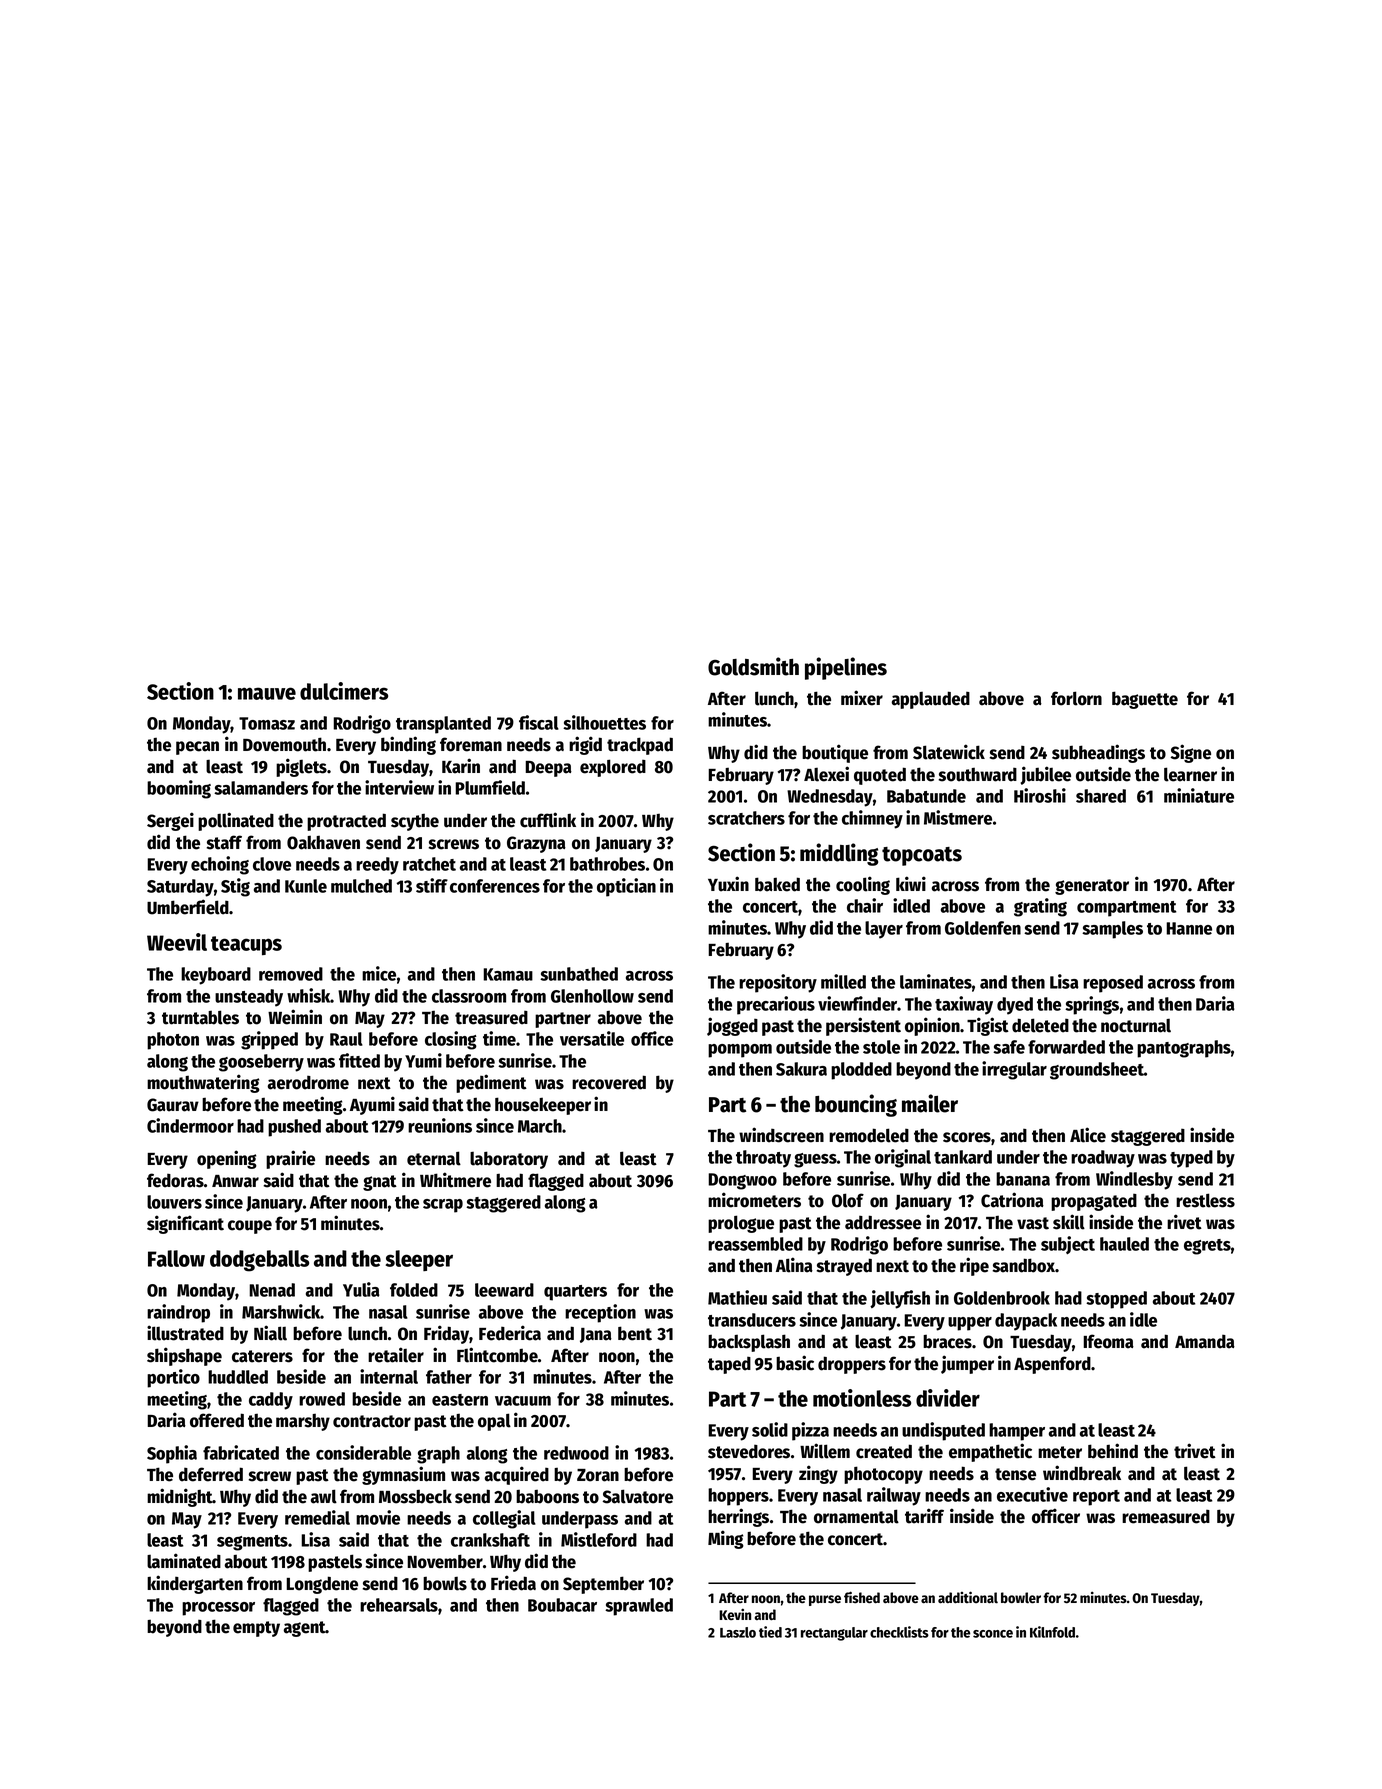  What do you see at coordinates (344, 691) in the page?
I see `dulcimers` at bounding box center [344, 691].
